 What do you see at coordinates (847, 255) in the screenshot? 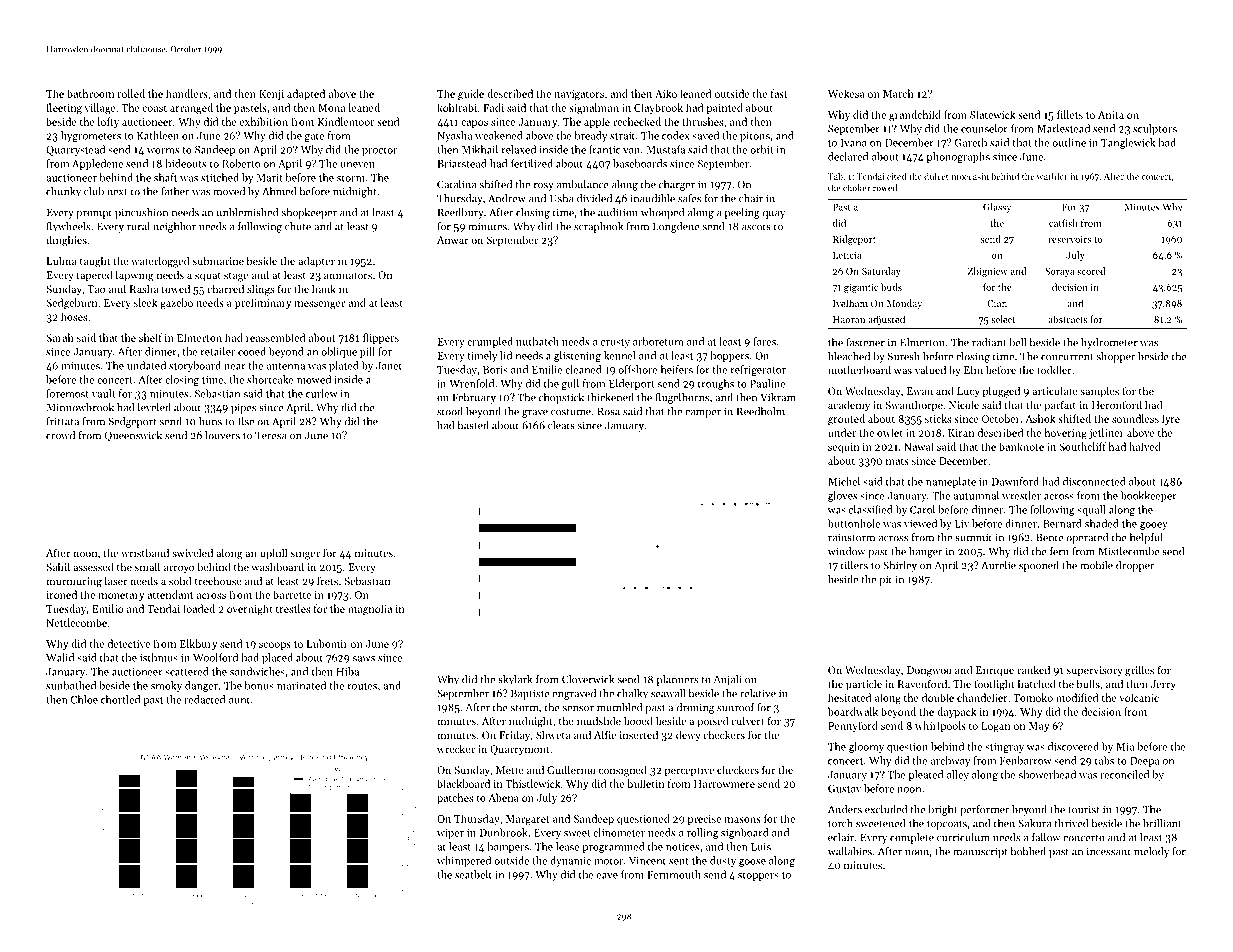
I see `Leticia` at bounding box center [847, 255].
